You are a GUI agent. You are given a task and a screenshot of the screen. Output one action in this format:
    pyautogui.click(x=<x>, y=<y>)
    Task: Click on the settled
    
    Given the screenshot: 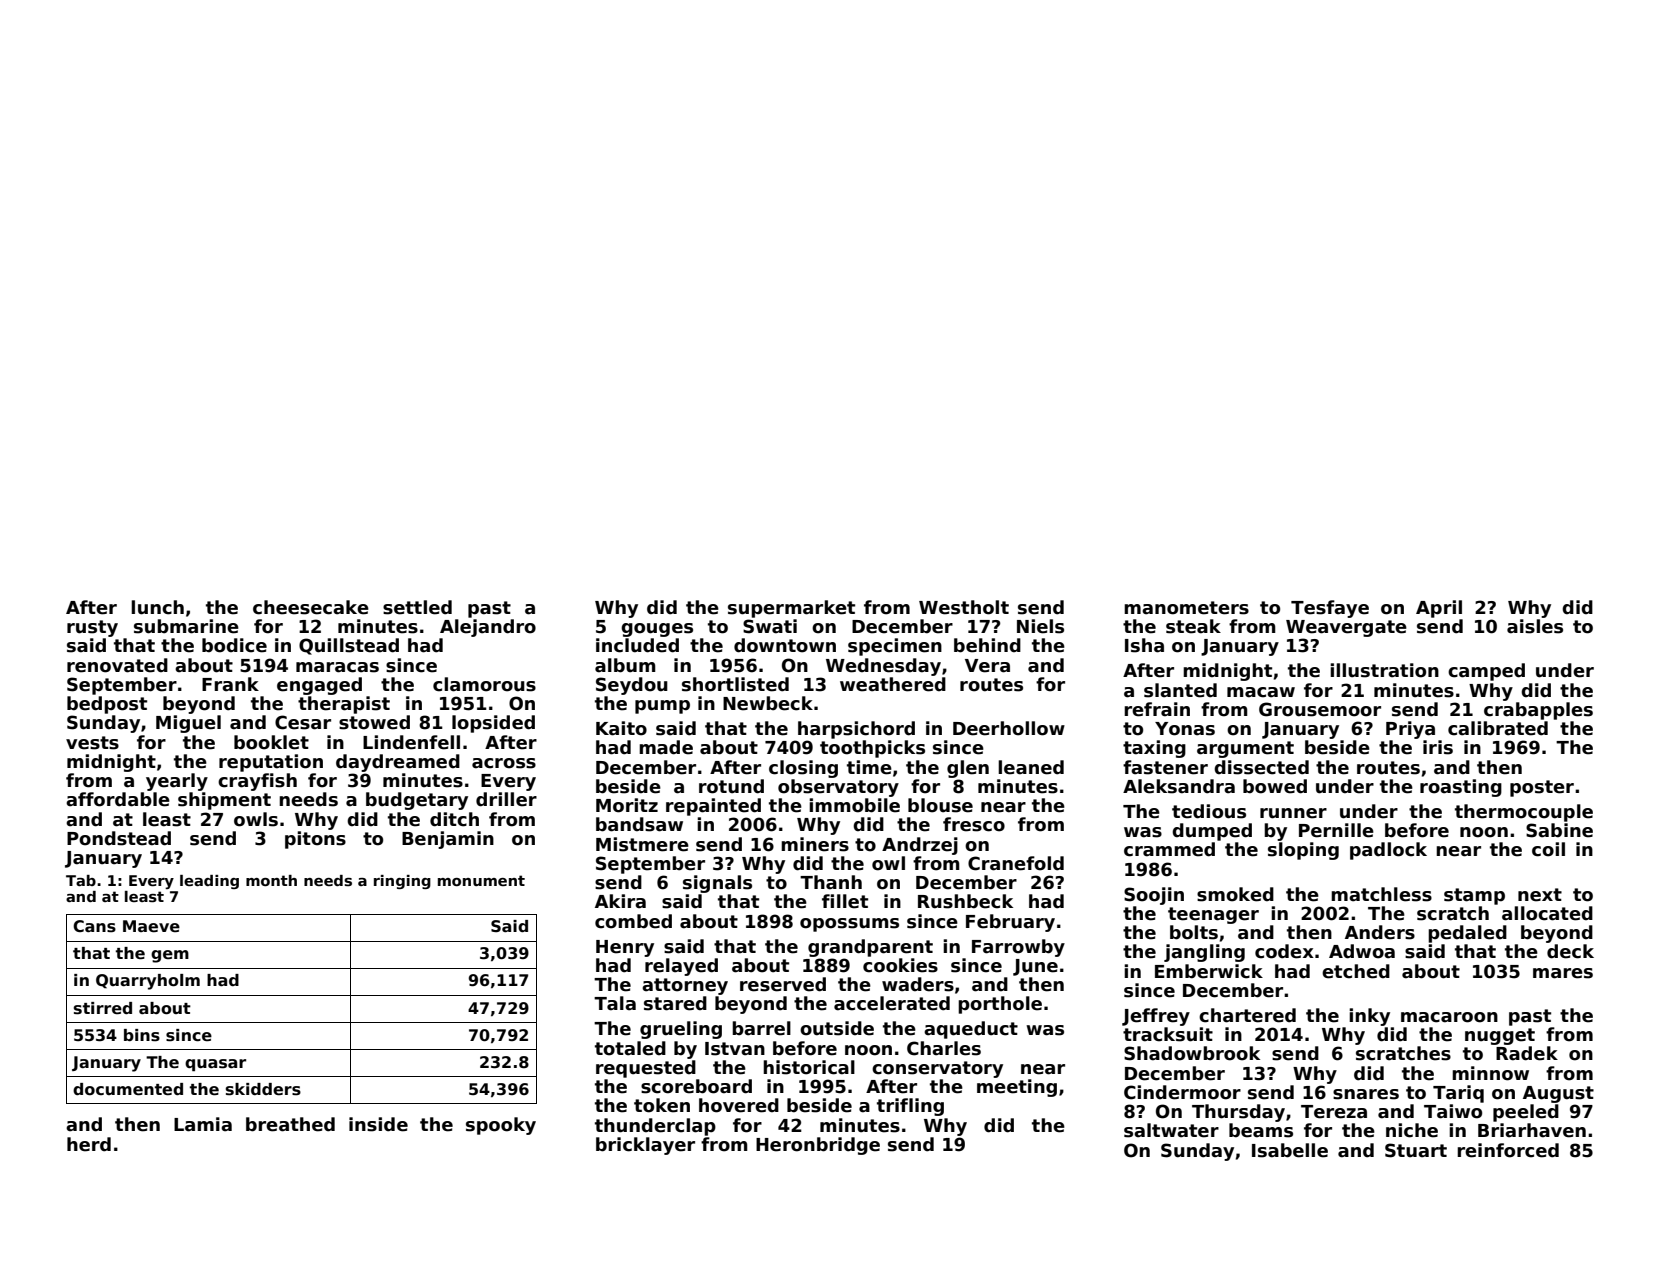 What is the action you would take?
    pyautogui.click(x=417, y=607)
